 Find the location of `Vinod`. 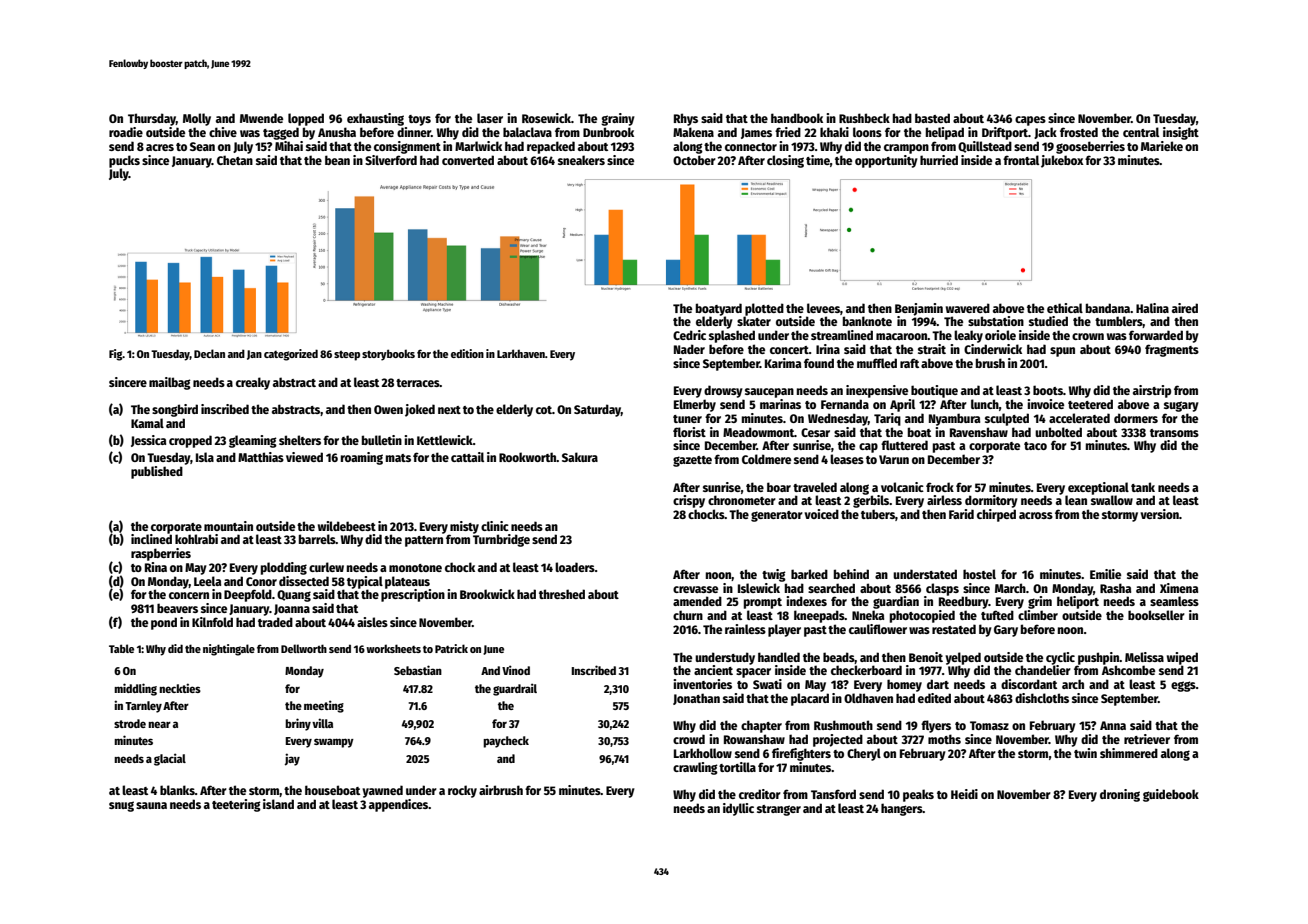

Vinod is located at coordinates (516, 670).
